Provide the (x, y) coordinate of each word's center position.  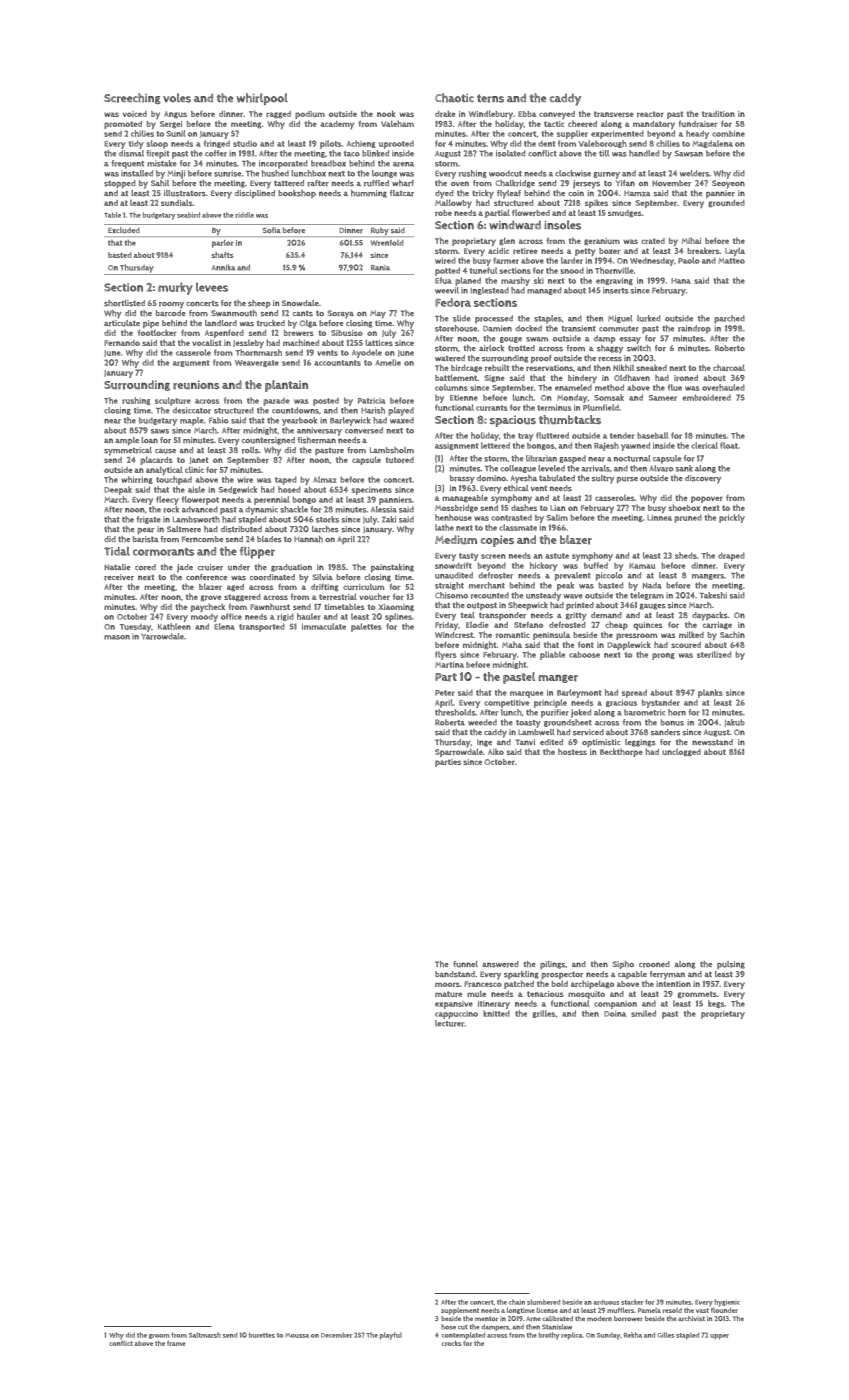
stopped (119, 184)
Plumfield (601, 407)
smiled (643, 1013)
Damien (497, 328)
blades (269, 539)
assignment (457, 446)
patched (519, 984)
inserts (616, 290)
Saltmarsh (205, 1335)
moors (447, 984)
